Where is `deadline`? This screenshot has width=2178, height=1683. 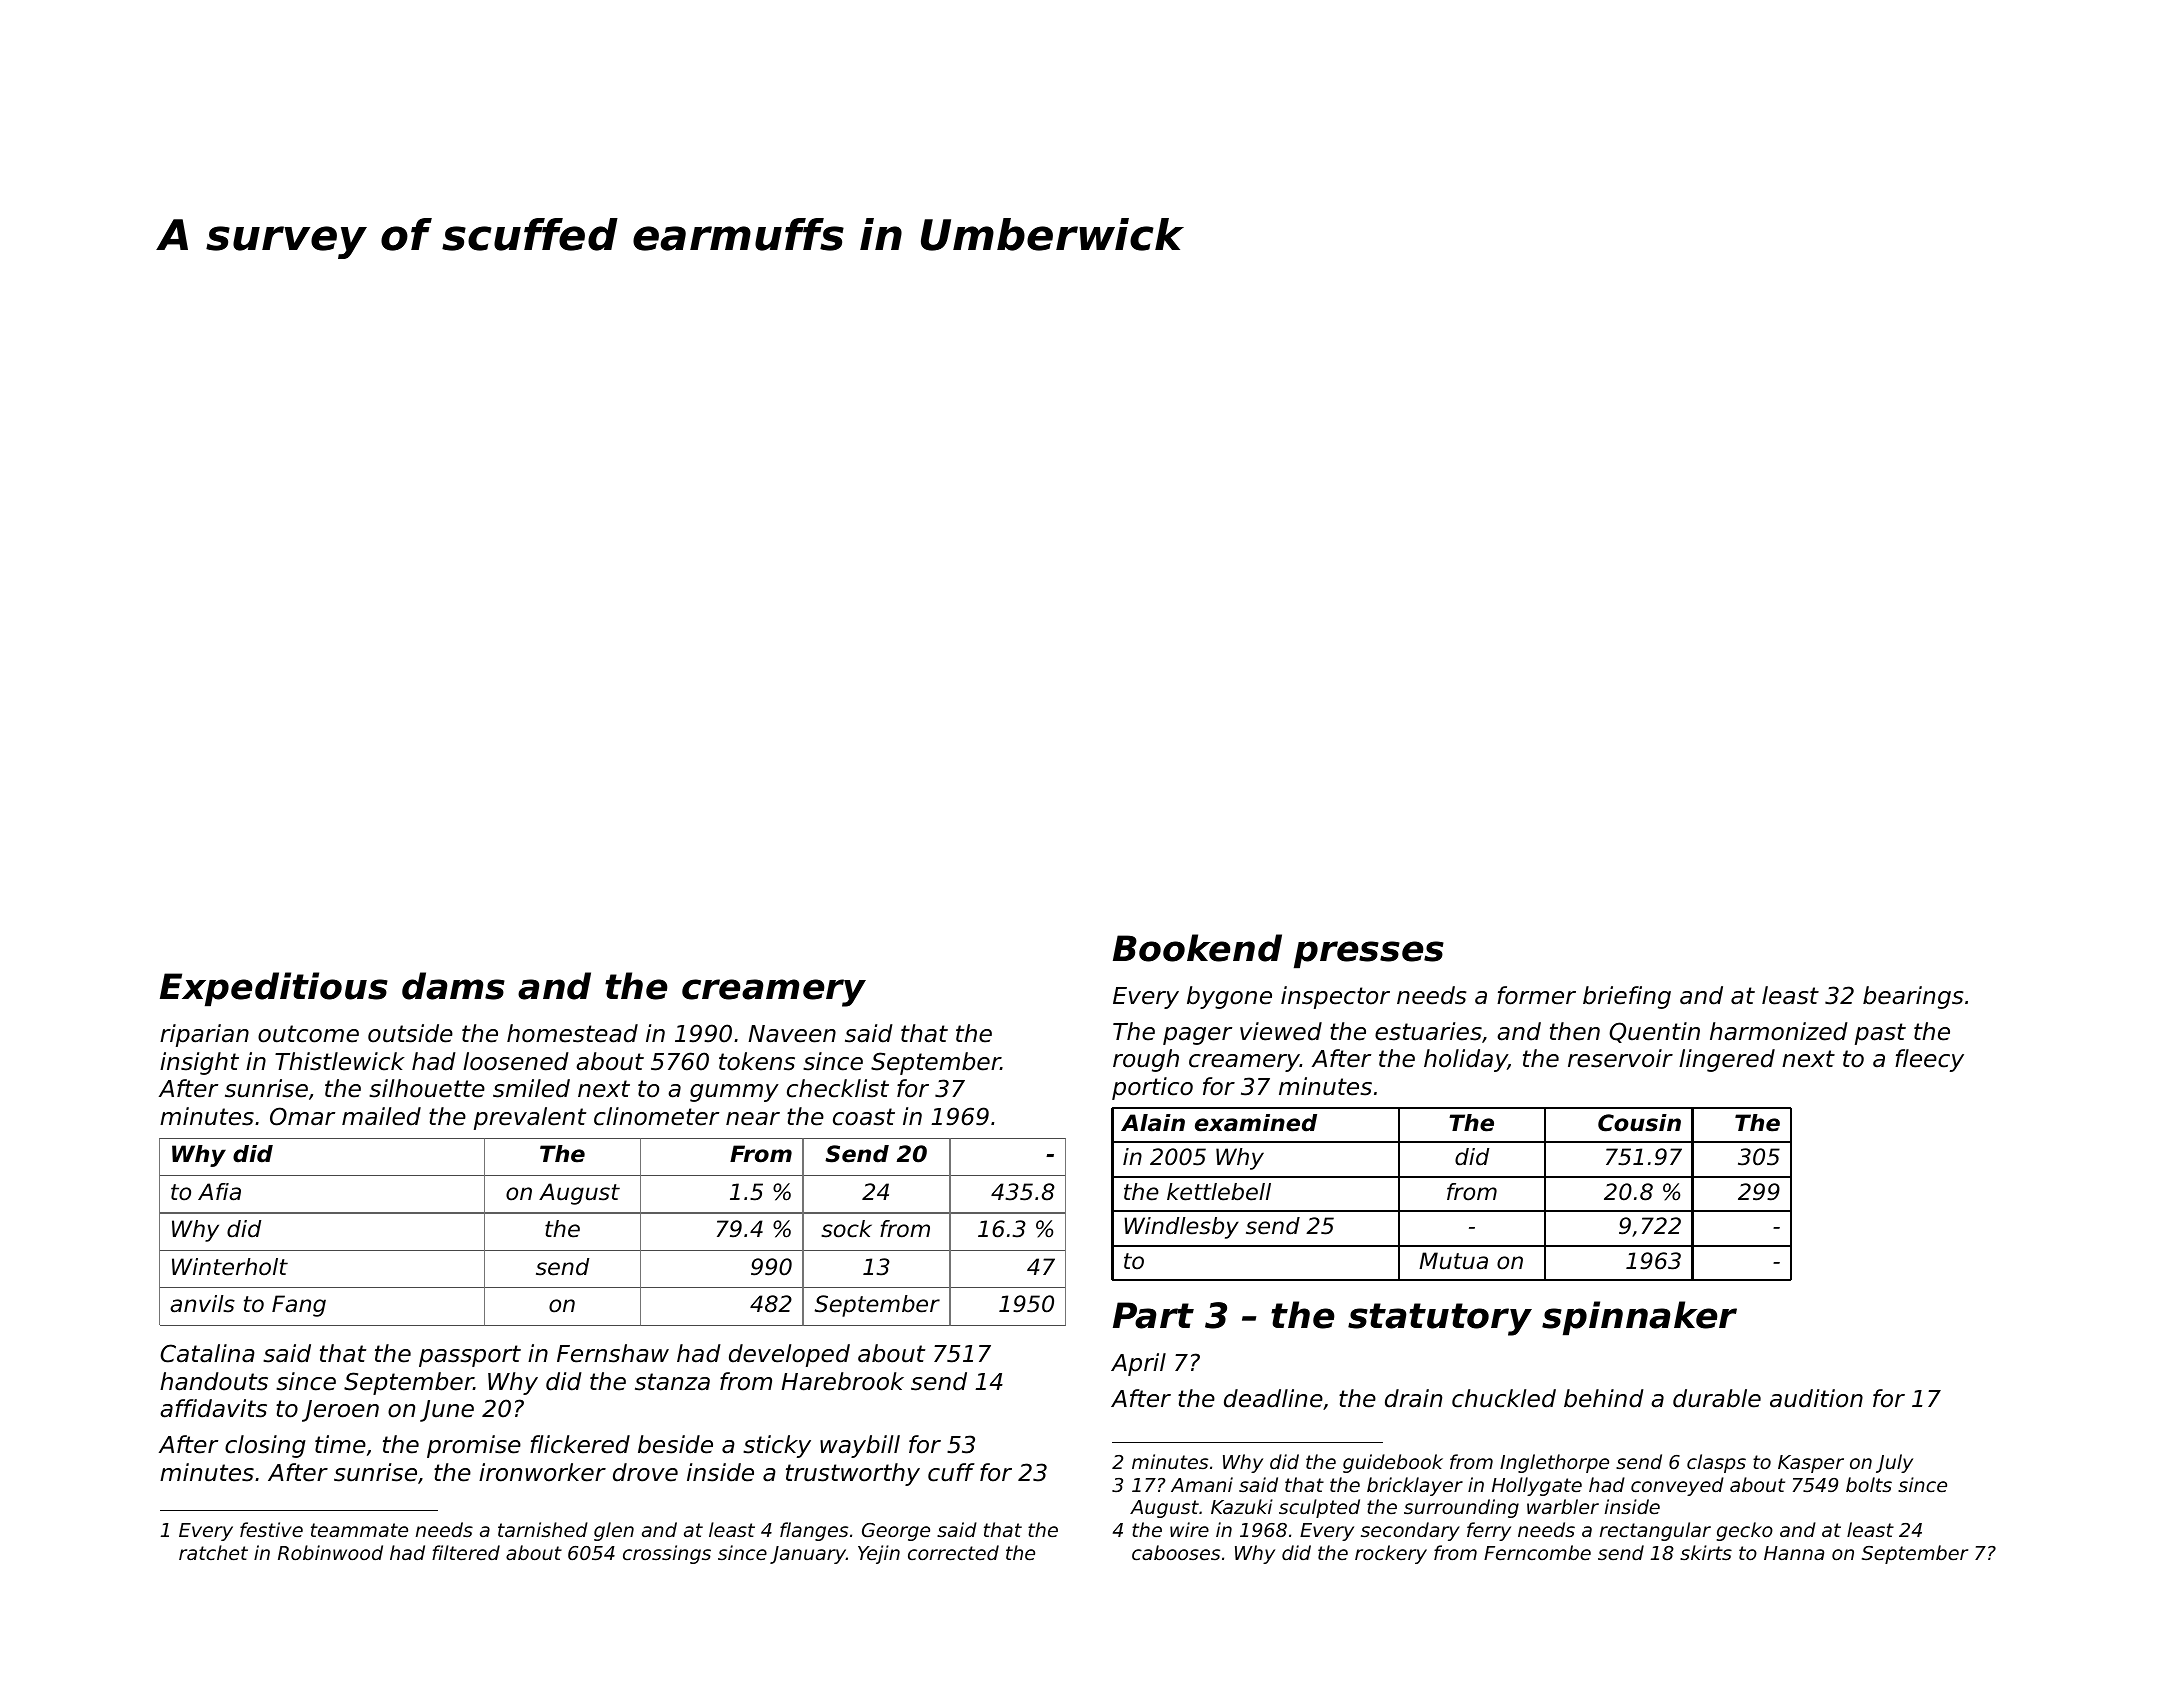 deadline is located at coordinates (1273, 1398).
